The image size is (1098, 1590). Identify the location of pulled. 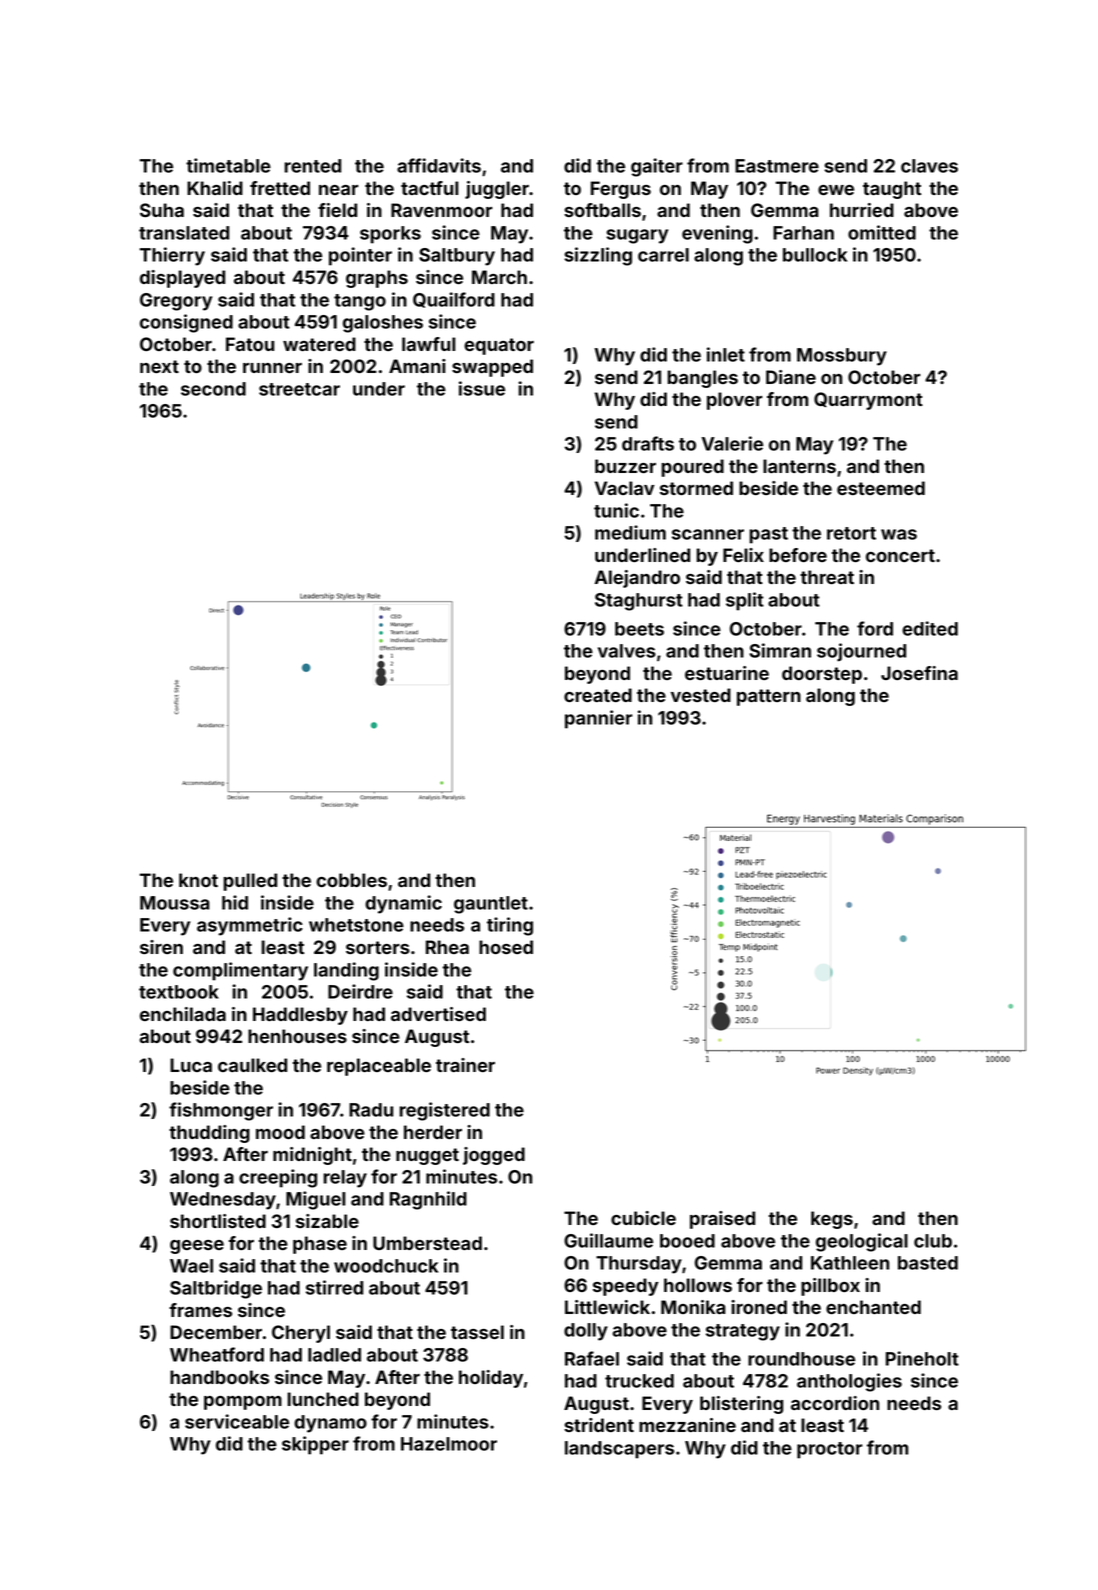
(250, 882).
